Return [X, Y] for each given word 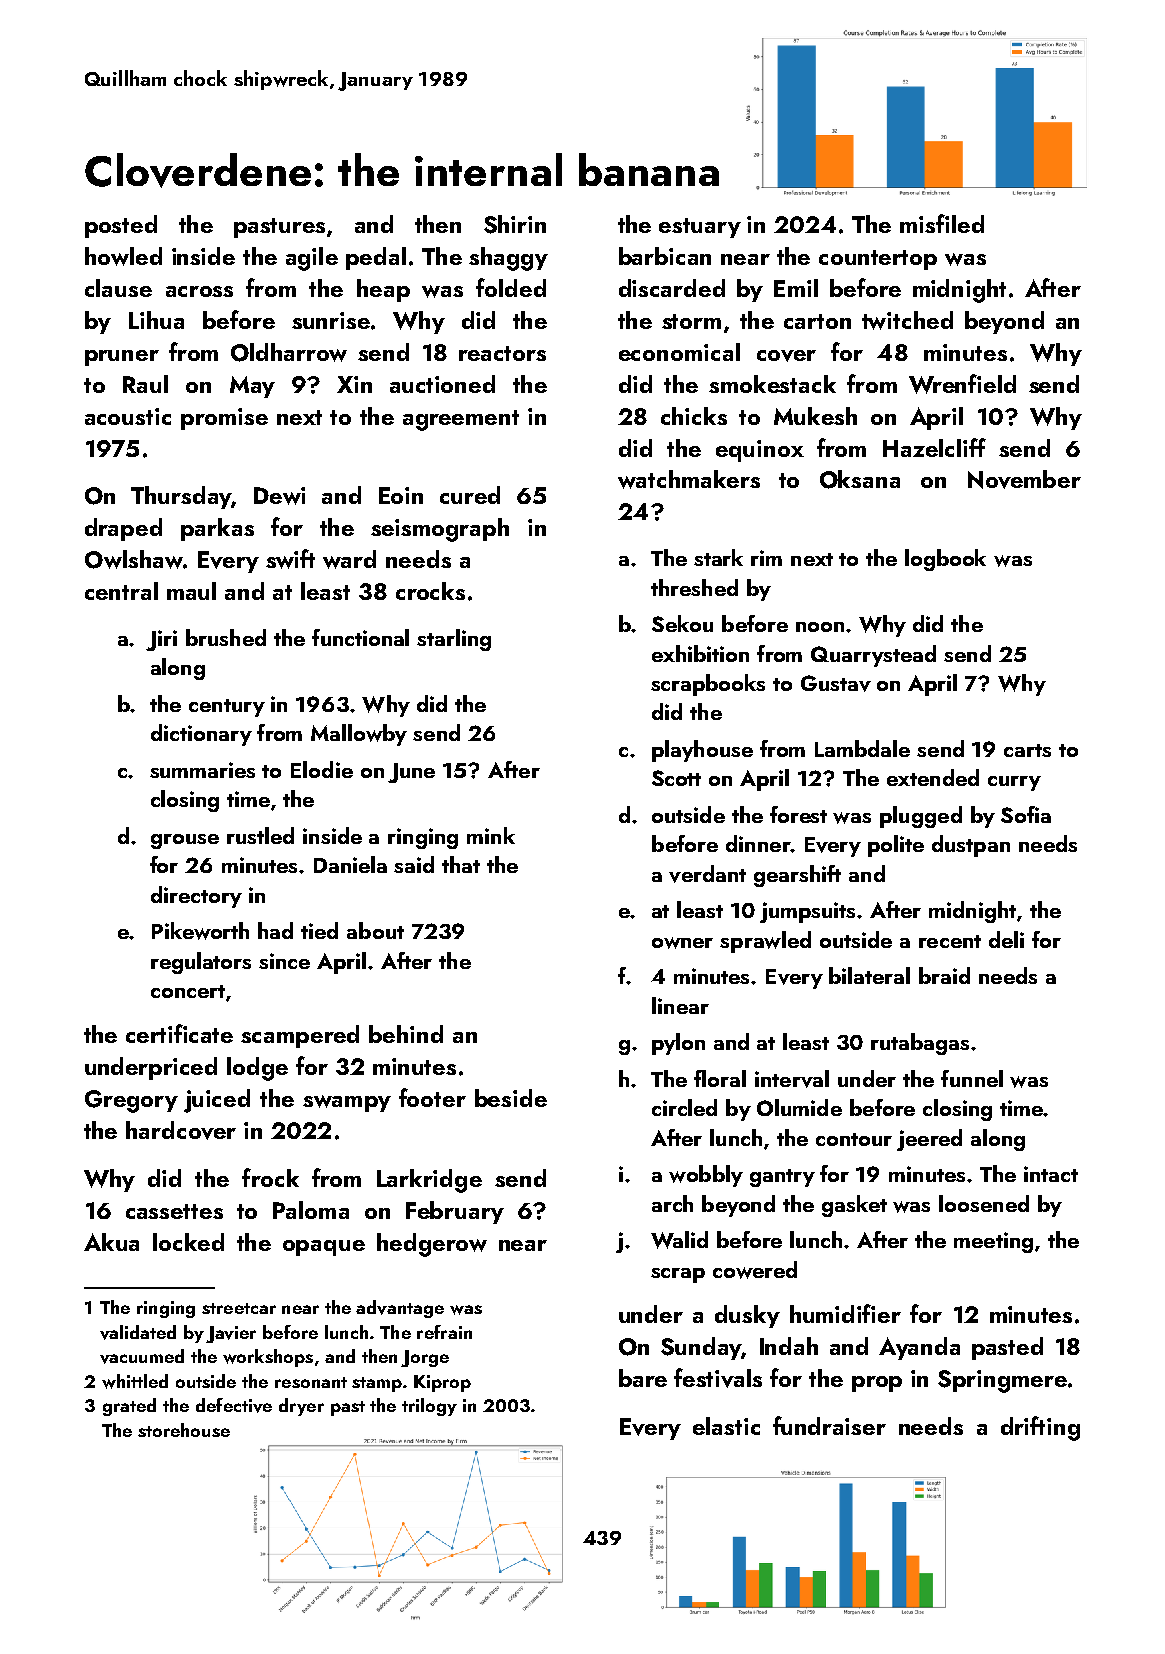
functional [360, 637]
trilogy [429, 1407]
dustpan [971, 846]
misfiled [942, 223]
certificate [179, 1033]
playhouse [702, 751]
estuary [700, 228]
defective [234, 1405]
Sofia [1026, 814]
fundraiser [829, 1425]
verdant [707, 874]
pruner [122, 358]
